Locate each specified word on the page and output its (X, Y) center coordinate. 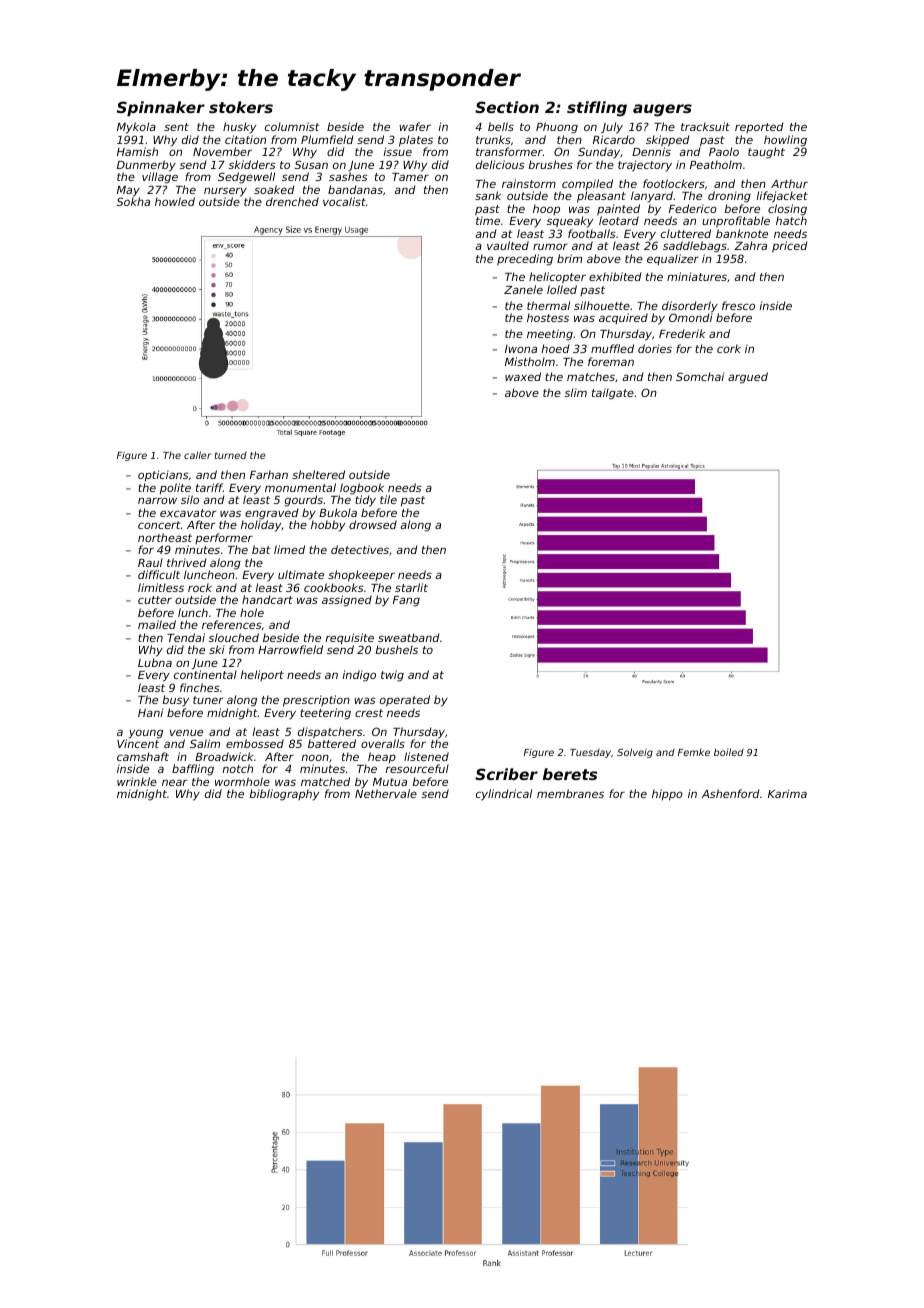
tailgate (613, 394)
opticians (163, 476)
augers (662, 110)
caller (197, 455)
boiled (729, 752)
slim (575, 392)
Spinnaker (161, 108)
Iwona (521, 349)
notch (237, 768)
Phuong (557, 128)
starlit (411, 587)
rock (200, 587)
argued (748, 378)
